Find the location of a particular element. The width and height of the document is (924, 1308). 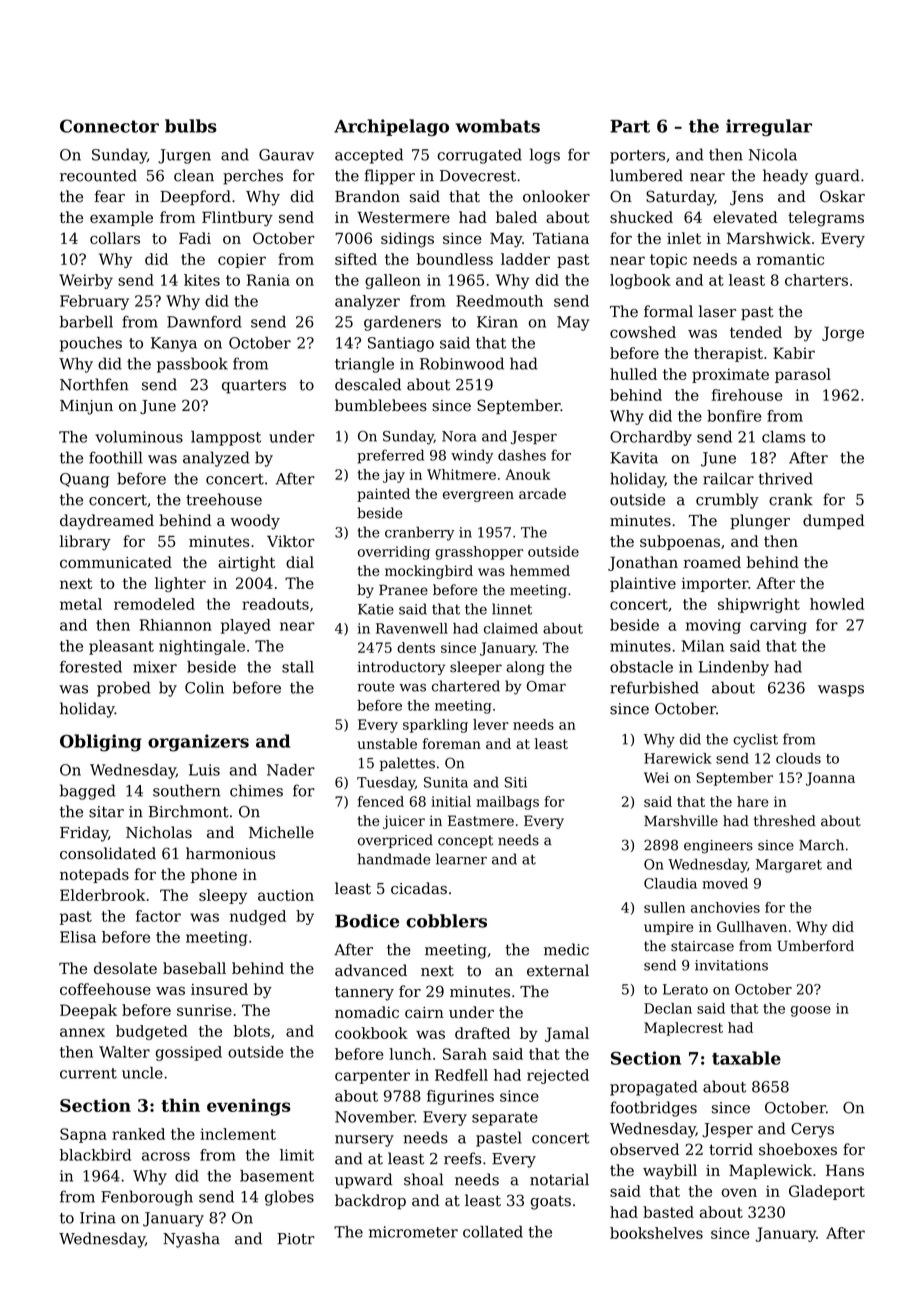

Piotr is located at coordinates (296, 1239).
